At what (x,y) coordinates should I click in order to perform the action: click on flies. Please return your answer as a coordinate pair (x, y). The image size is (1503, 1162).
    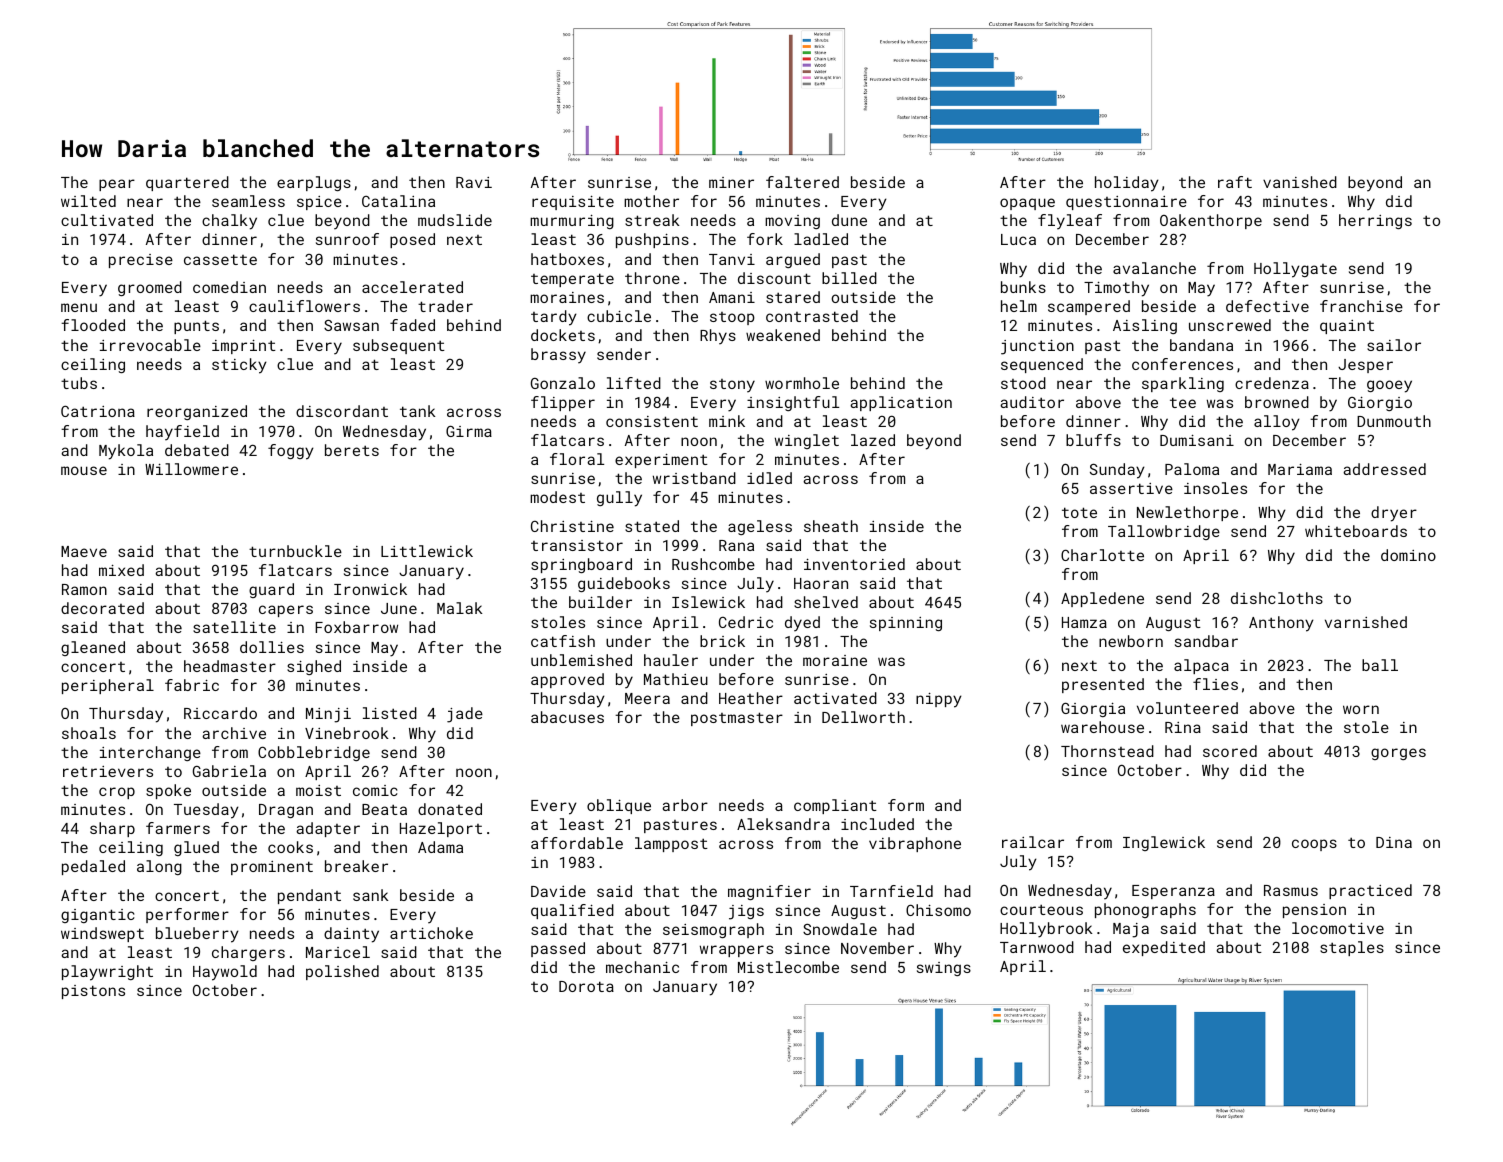
    Looking at the image, I should click on (1215, 684).
